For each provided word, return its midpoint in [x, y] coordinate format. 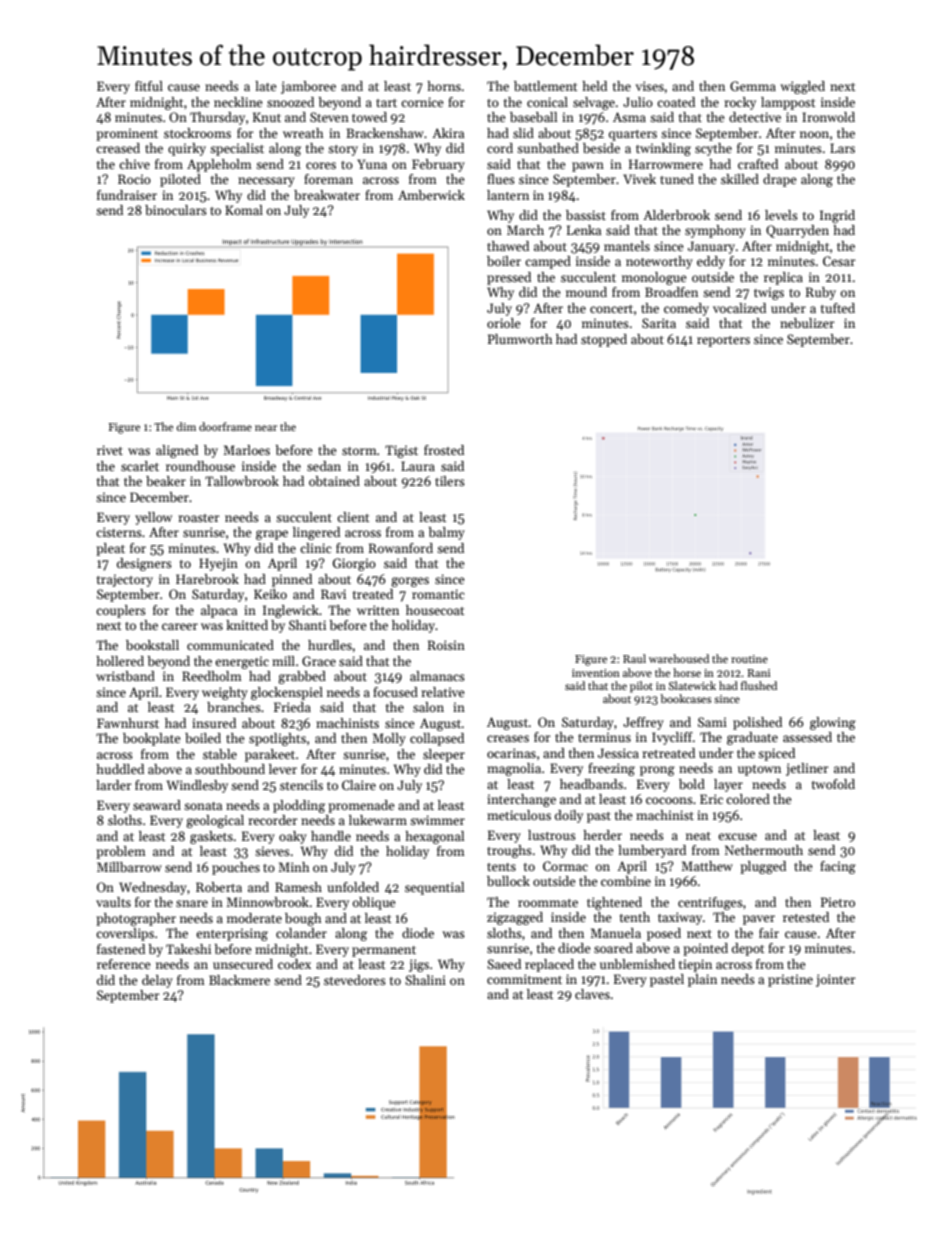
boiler [504, 261]
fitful [149, 86]
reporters [723, 341]
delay [157, 981]
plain [702, 980]
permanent [384, 951]
